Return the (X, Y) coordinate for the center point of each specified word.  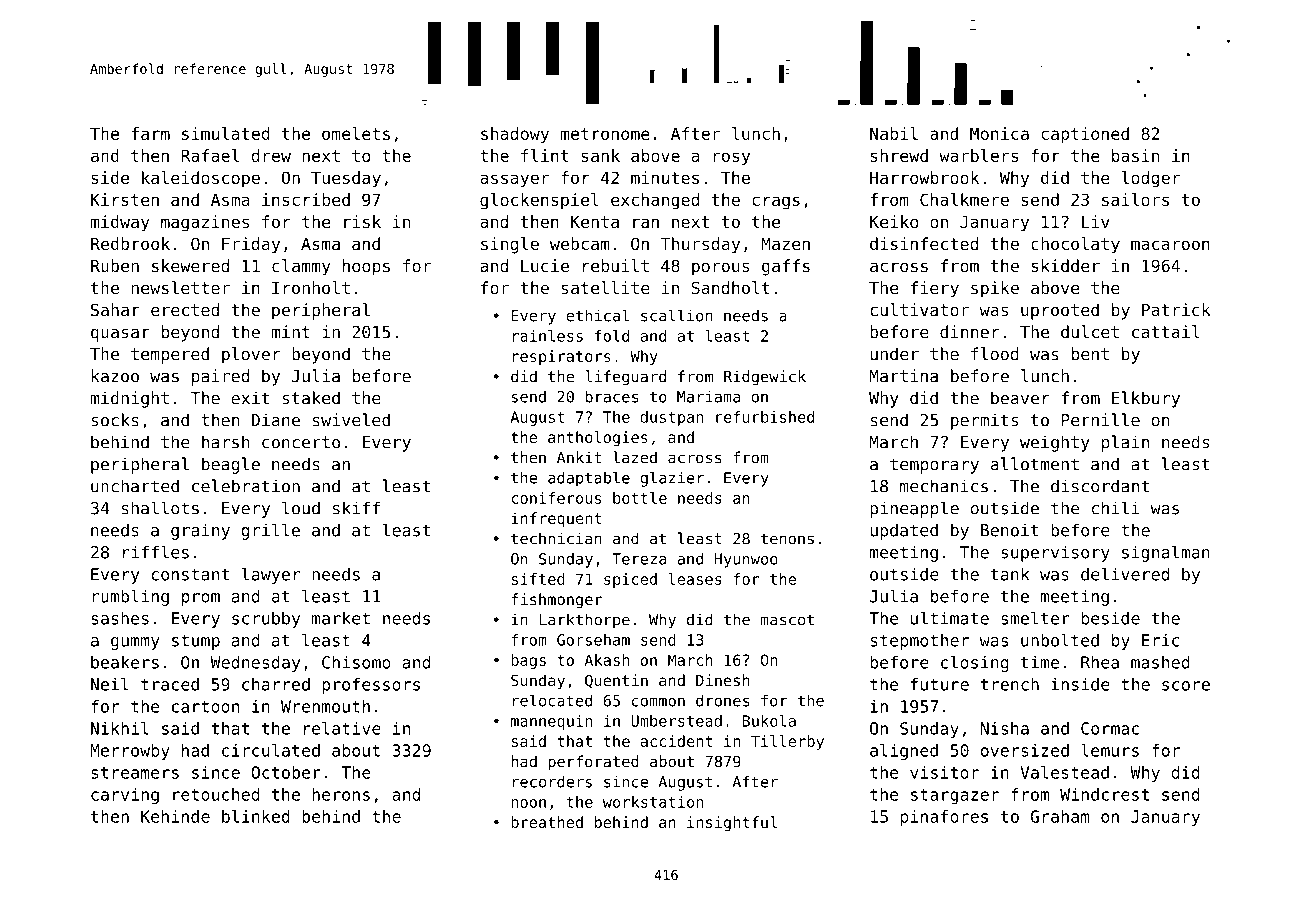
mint (290, 331)
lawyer (271, 575)
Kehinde (175, 816)
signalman (1166, 553)
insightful (732, 823)
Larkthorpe (584, 621)
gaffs (786, 267)
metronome (605, 134)
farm (150, 133)
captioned (1085, 135)
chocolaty (1075, 245)
